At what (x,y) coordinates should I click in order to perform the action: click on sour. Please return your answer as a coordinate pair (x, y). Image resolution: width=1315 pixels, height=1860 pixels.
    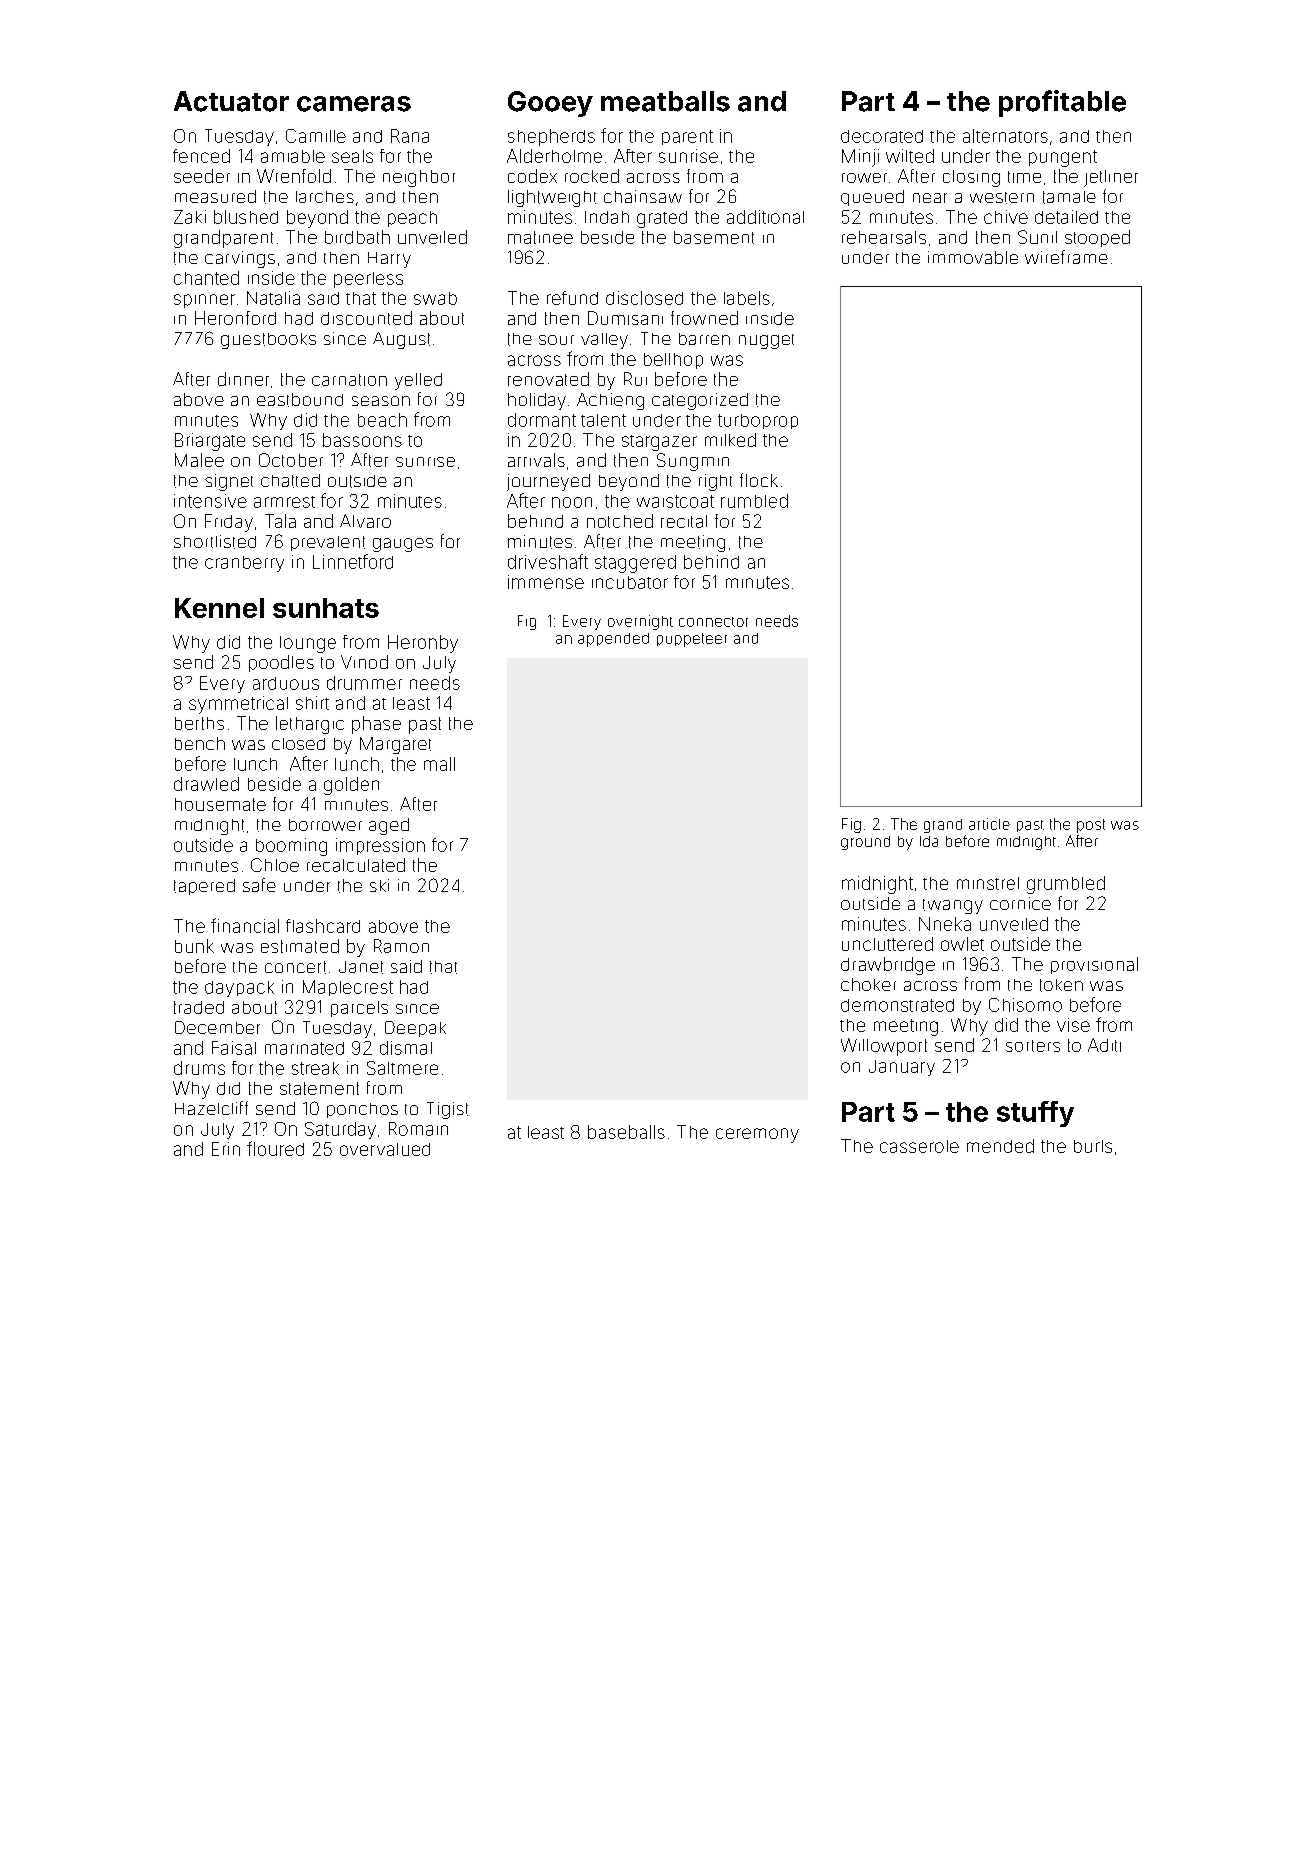
    Looking at the image, I should click on (556, 340).
